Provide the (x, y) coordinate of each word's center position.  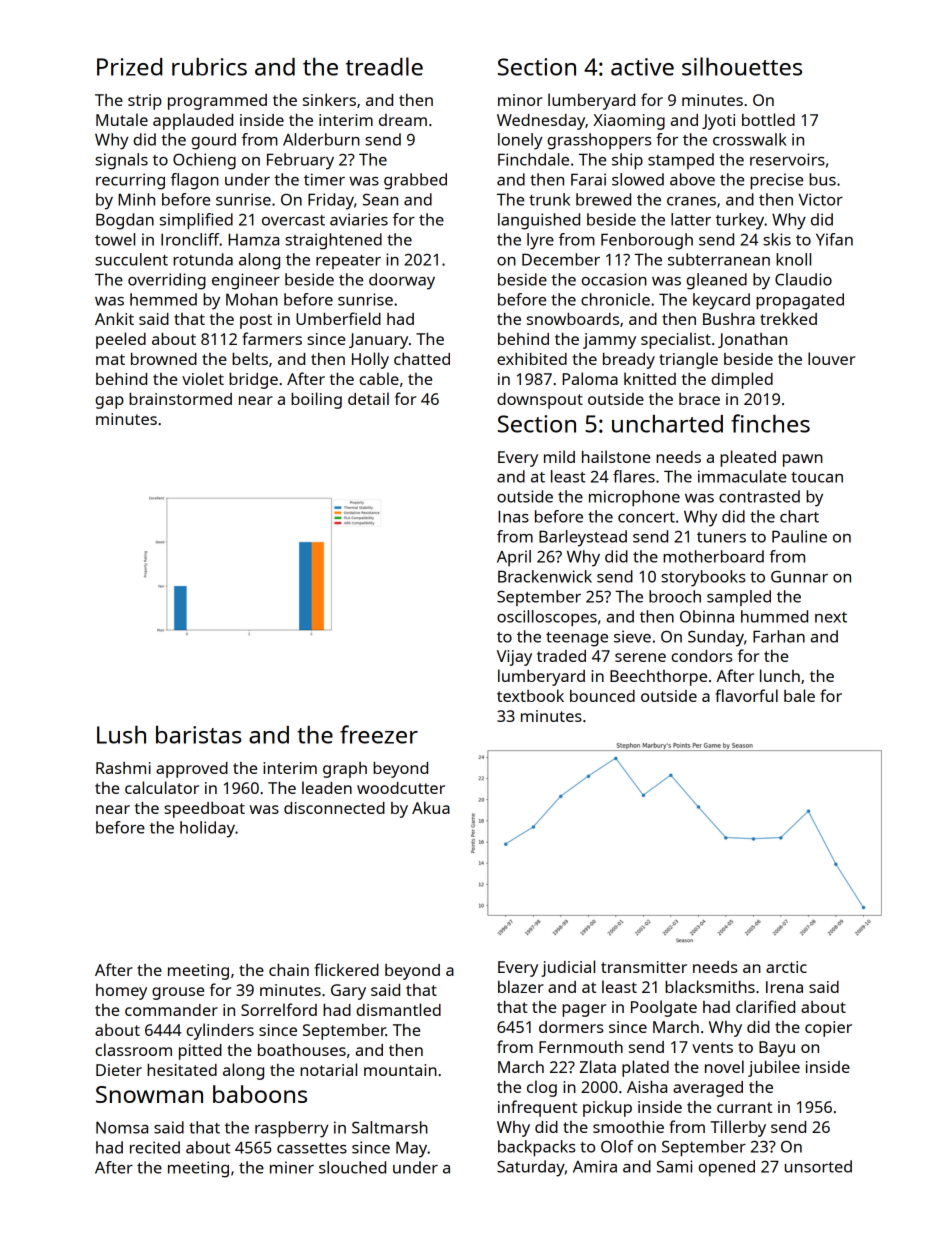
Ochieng (204, 161)
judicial (568, 968)
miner (292, 1167)
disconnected (334, 808)
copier (828, 1029)
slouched (352, 1167)
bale (799, 695)
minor (520, 100)
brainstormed (180, 399)
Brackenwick (545, 576)
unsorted (818, 1166)
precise (776, 181)
